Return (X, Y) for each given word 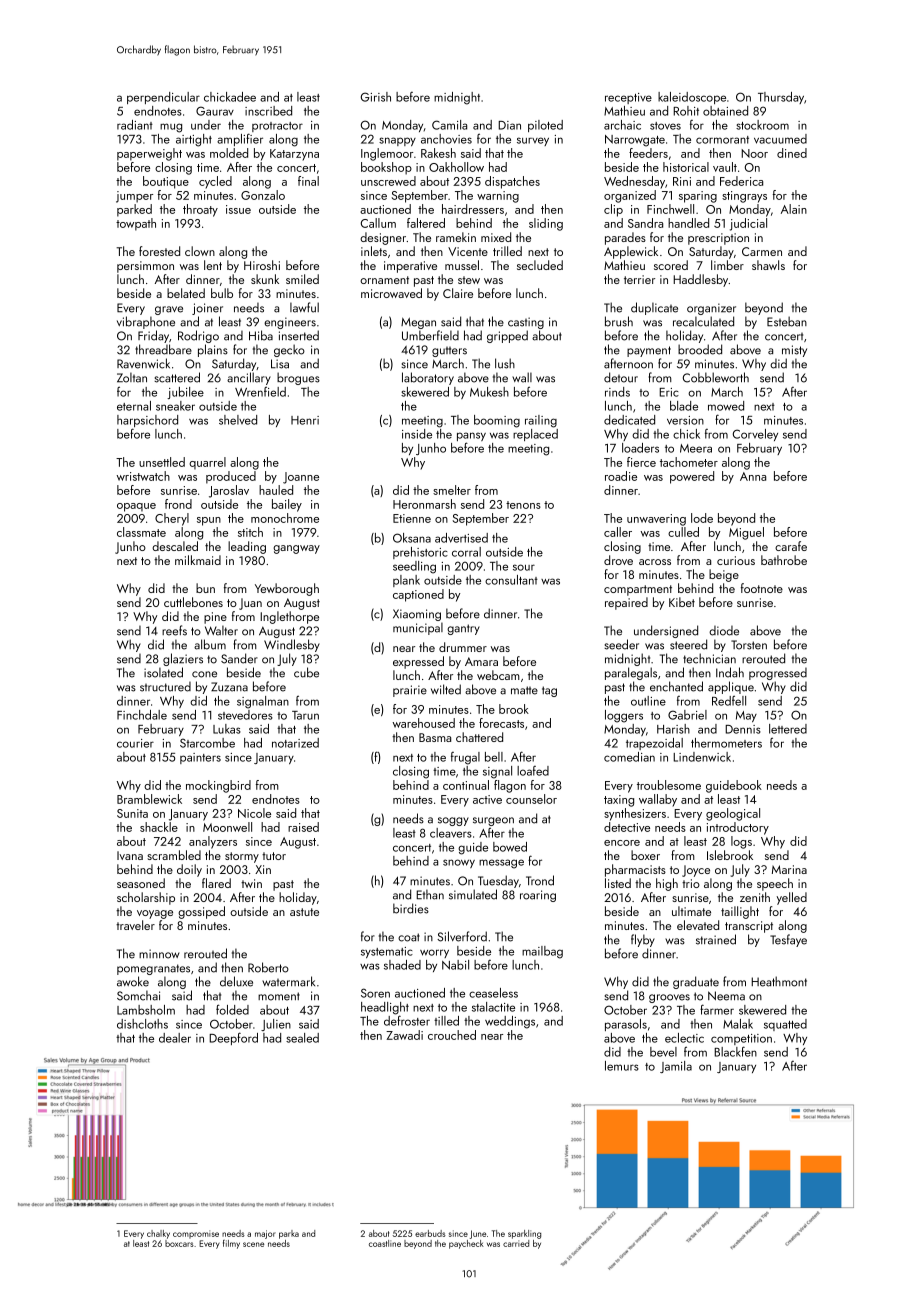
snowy (459, 863)
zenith (755, 897)
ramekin (456, 237)
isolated (163, 672)
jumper (134, 197)
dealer (175, 1038)
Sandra (645, 223)
